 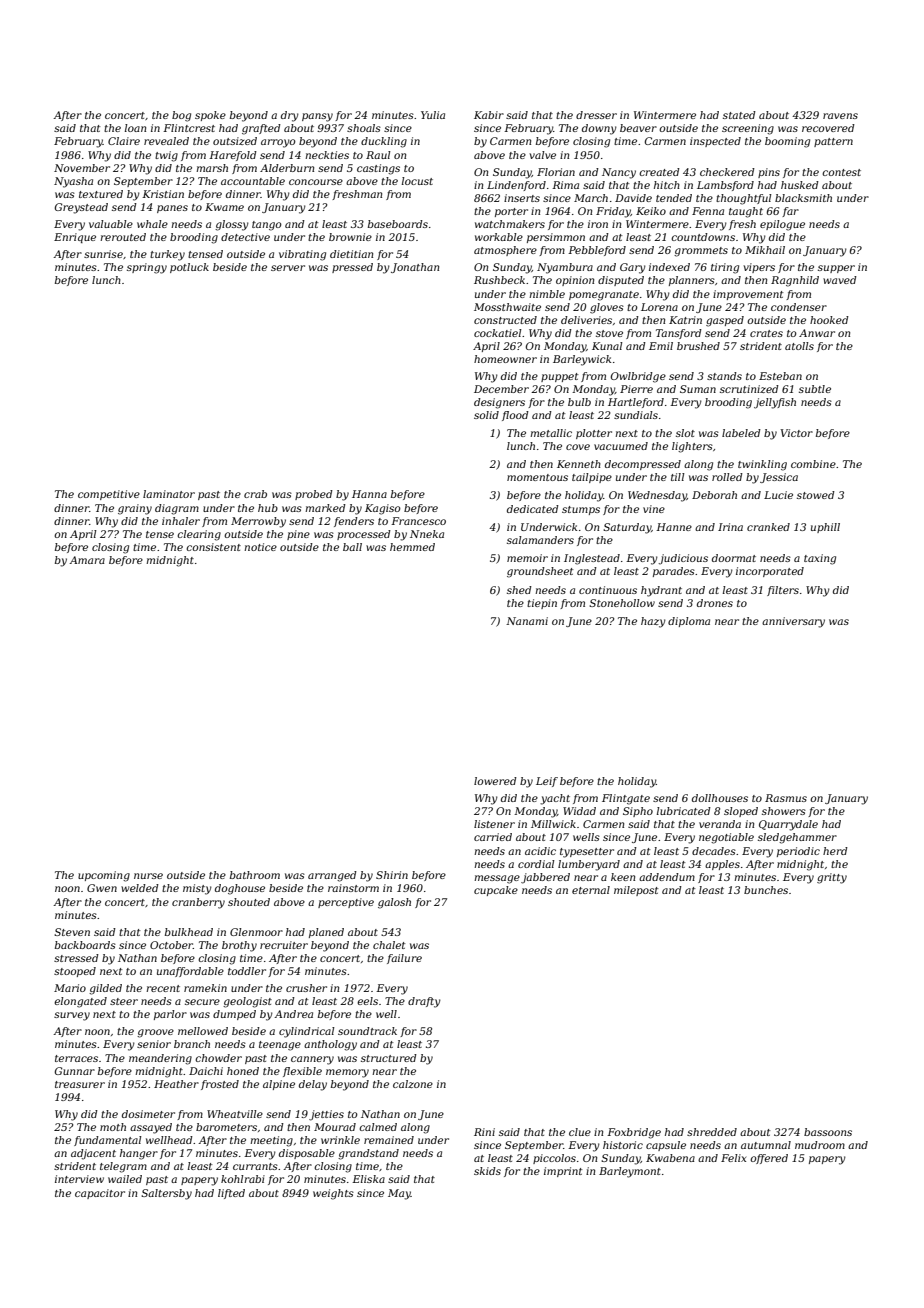 What do you see at coordinates (591, 890) in the screenshot?
I see `eternal` at bounding box center [591, 890].
